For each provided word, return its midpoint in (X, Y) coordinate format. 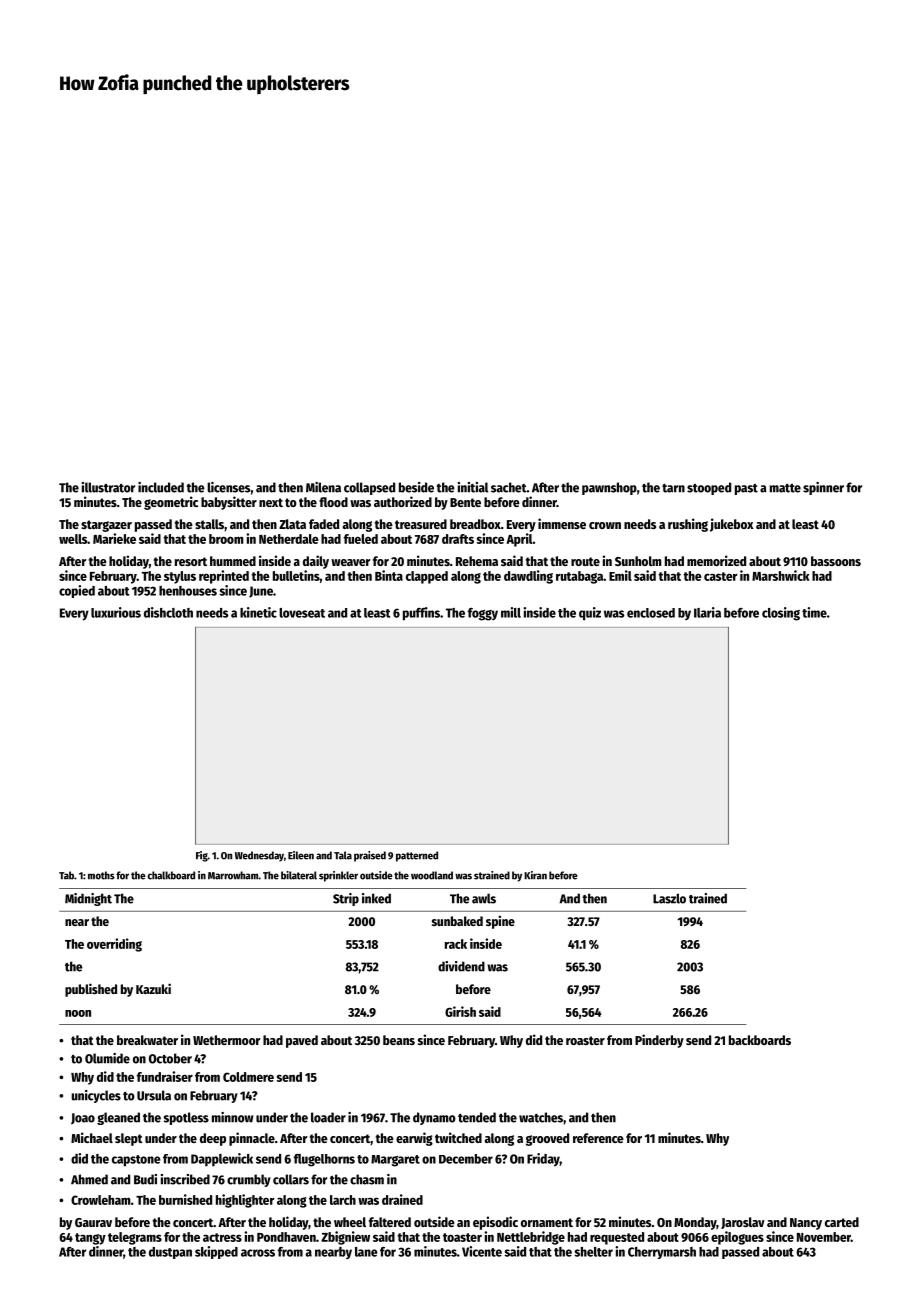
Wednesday (259, 856)
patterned (417, 856)
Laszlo (669, 898)
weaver (351, 562)
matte (785, 488)
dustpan (170, 1253)
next (271, 502)
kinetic (258, 612)
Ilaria (707, 612)
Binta (389, 575)
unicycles (96, 1096)
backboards (760, 1040)
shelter (593, 1252)
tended (477, 1117)
